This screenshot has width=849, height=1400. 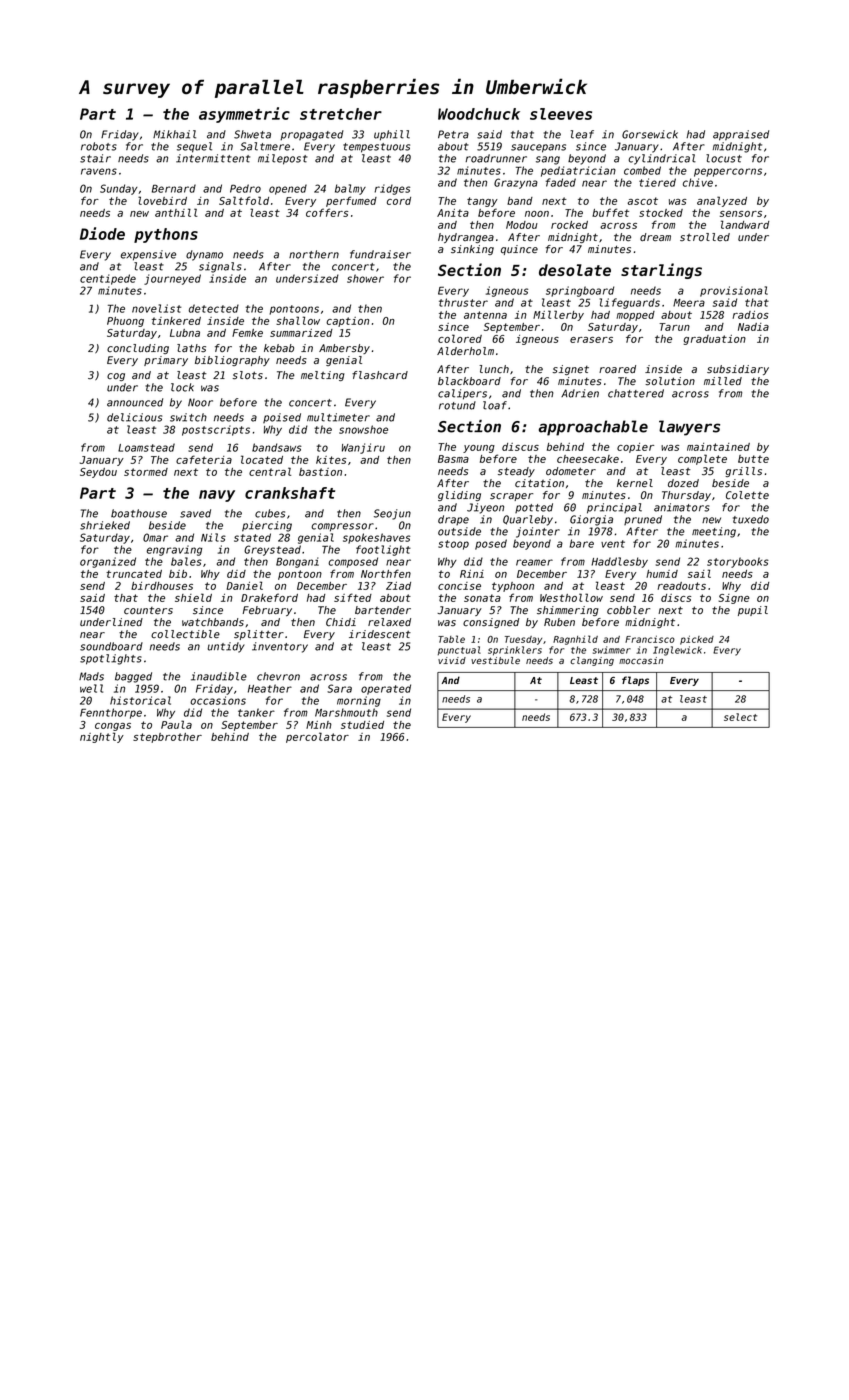 What do you see at coordinates (248, 375) in the screenshot?
I see `slots` at bounding box center [248, 375].
